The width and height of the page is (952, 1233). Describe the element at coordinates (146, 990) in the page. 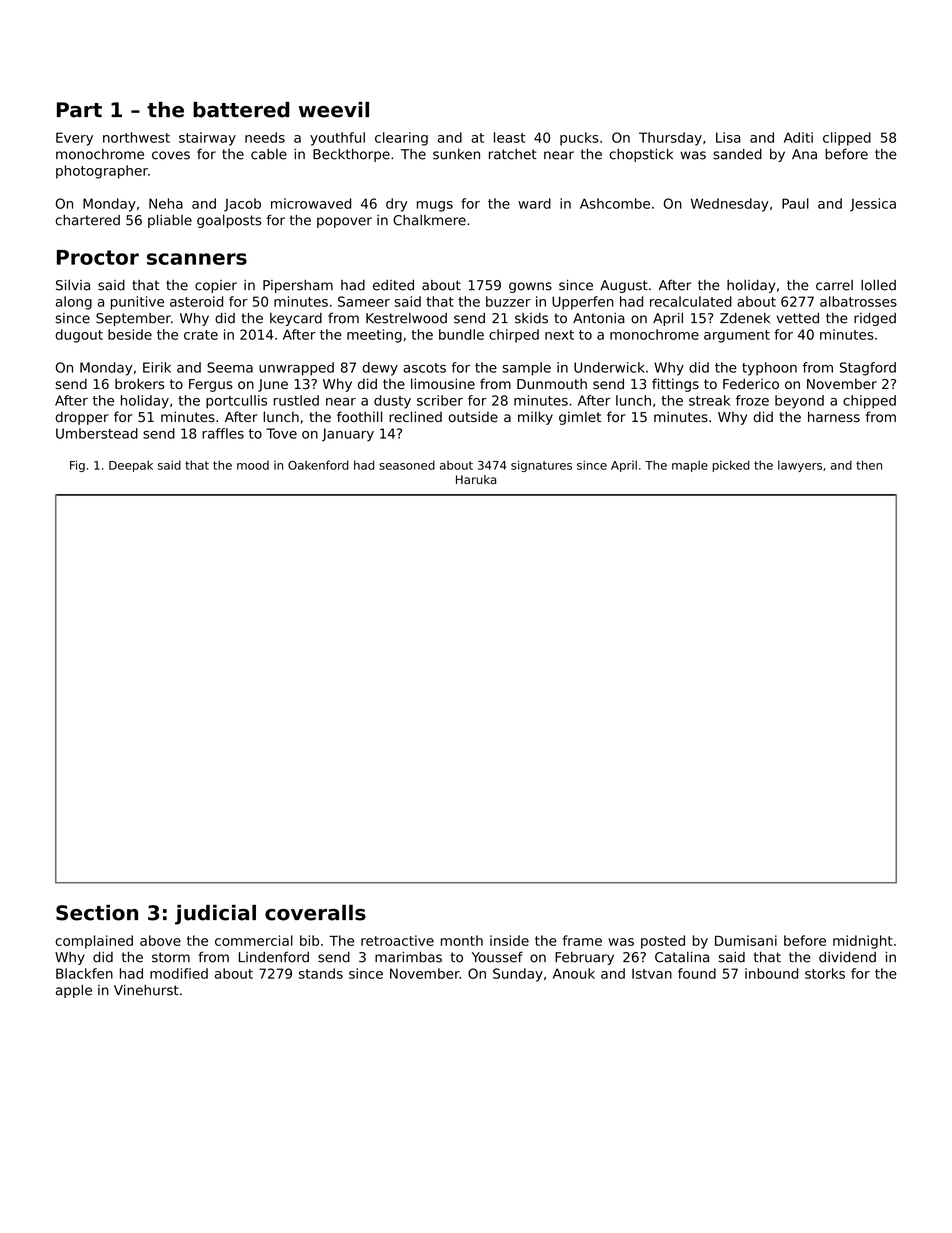

I see `Vinehurst` at that location.
